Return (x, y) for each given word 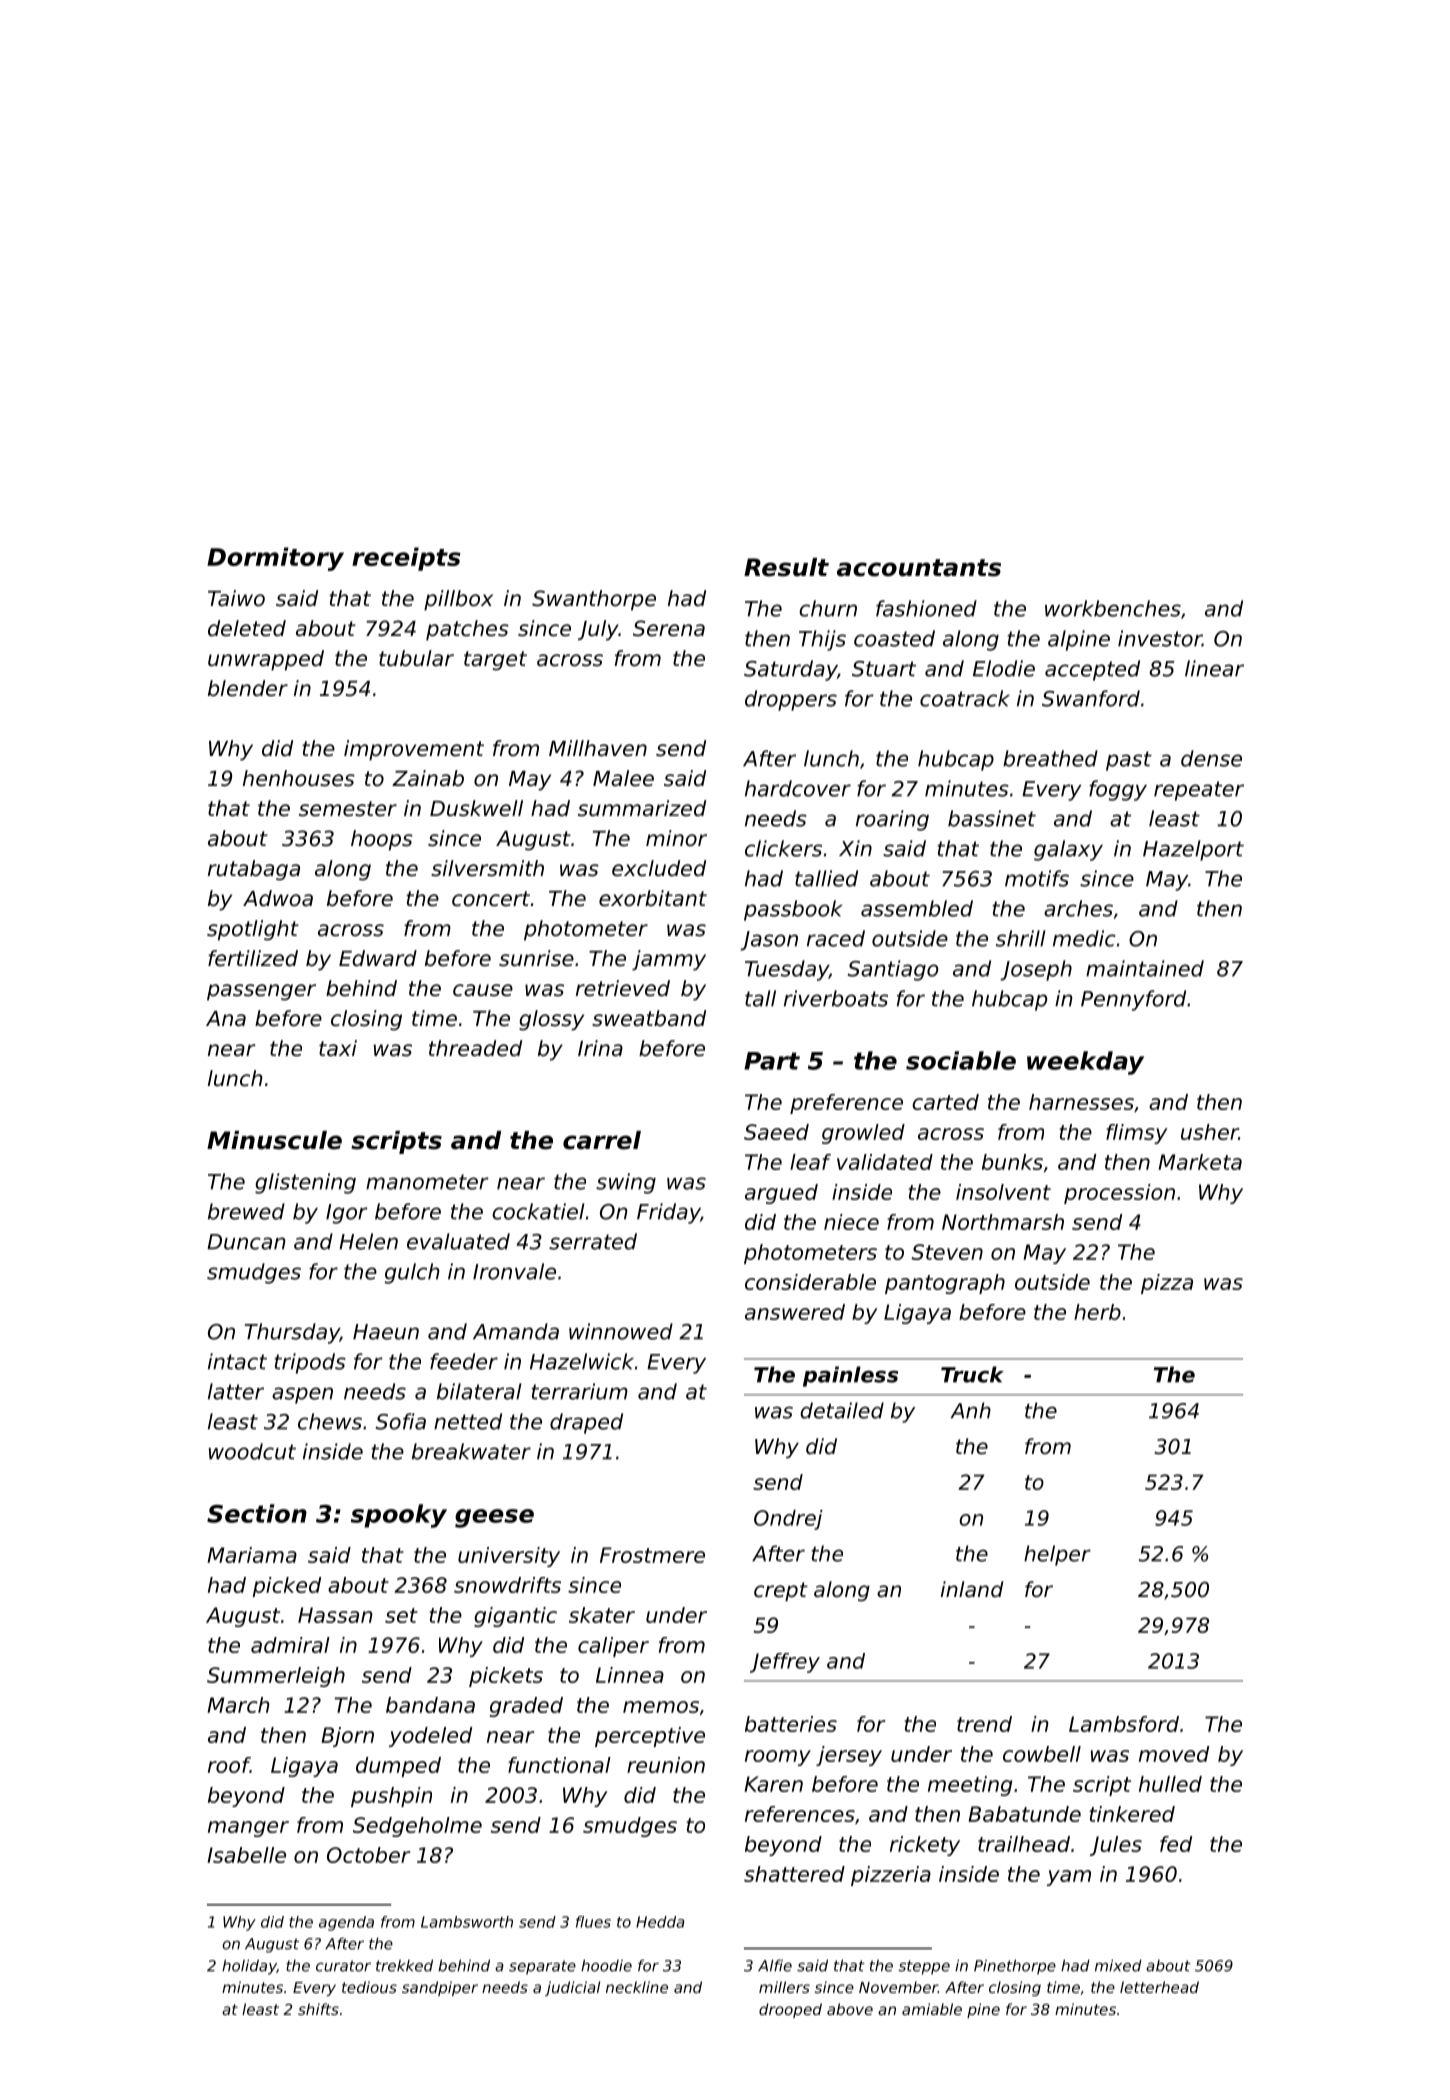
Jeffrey (785, 1663)
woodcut (252, 1451)
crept (781, 1592)
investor (1160, 638)
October (369, 1855)
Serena (669, 628)
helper (1057, 1555)
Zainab (428, 778)
